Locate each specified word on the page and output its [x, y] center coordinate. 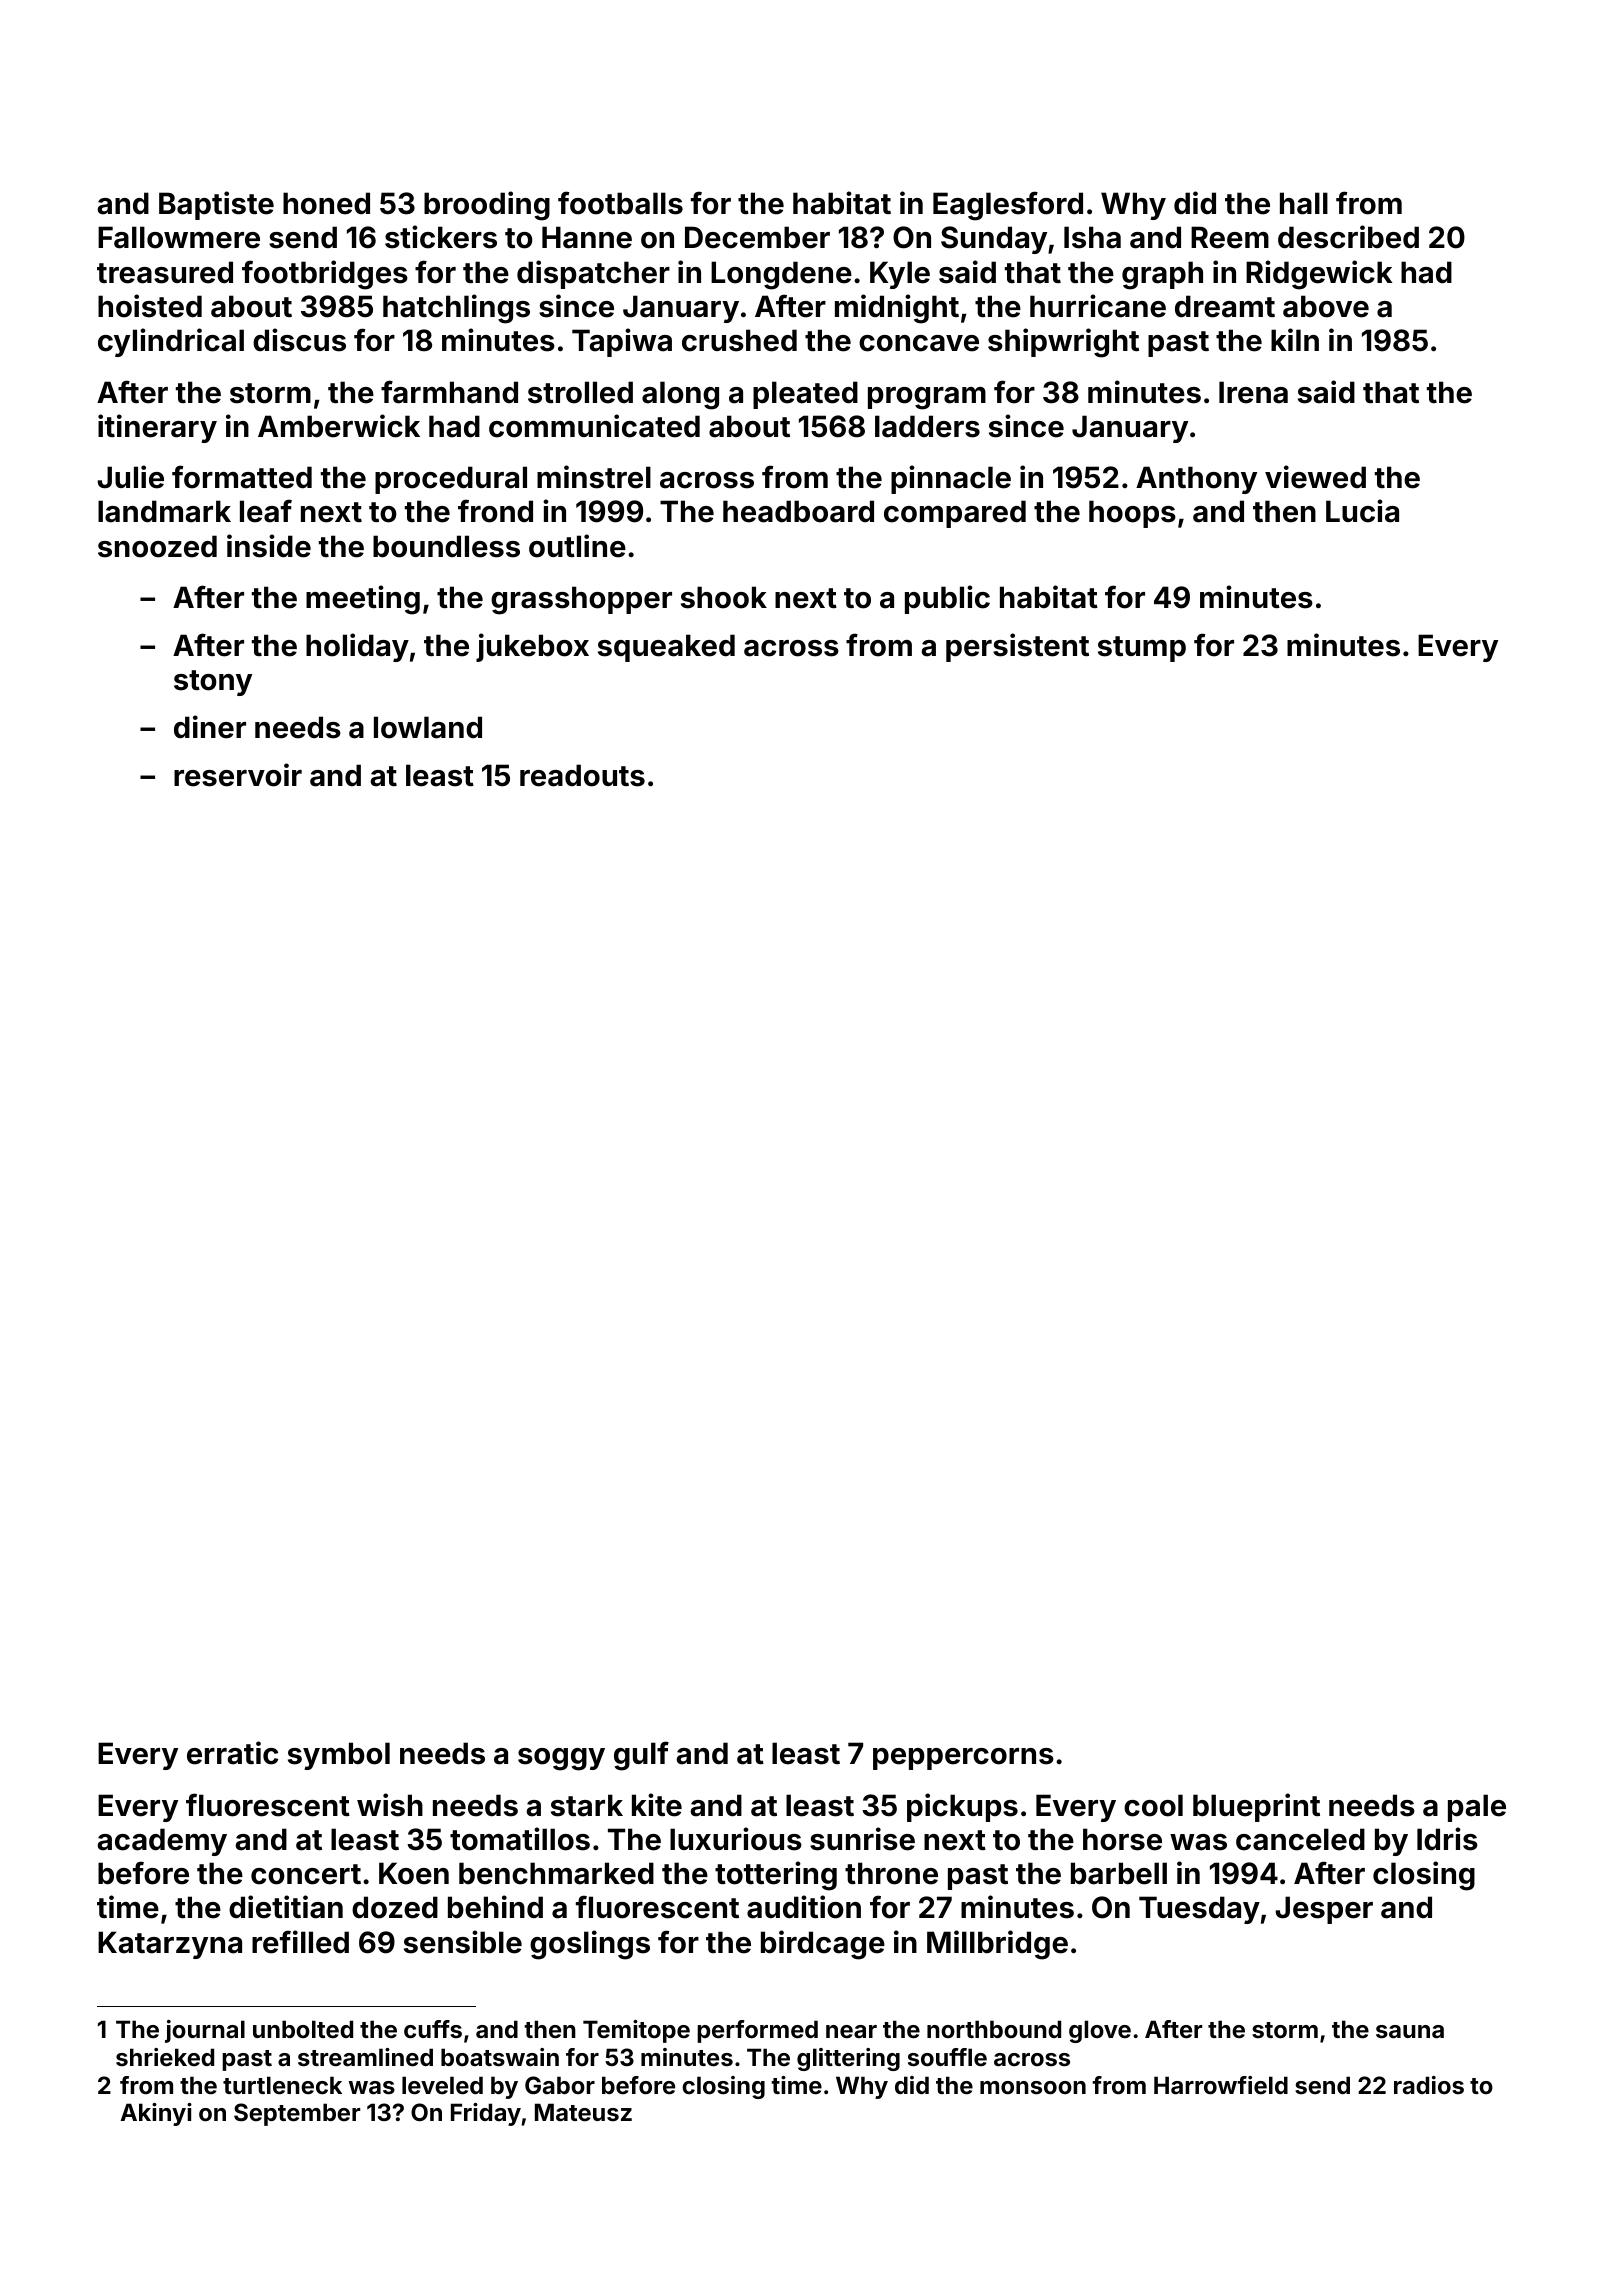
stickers [441, 237]
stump [1142, 649]
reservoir [238, 775]
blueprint [1256, 1807]
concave [919, 343]
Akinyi [156, 2114]
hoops [1132, 514]
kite [657, 1805]
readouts [582, 775]
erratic [232, 1753]
